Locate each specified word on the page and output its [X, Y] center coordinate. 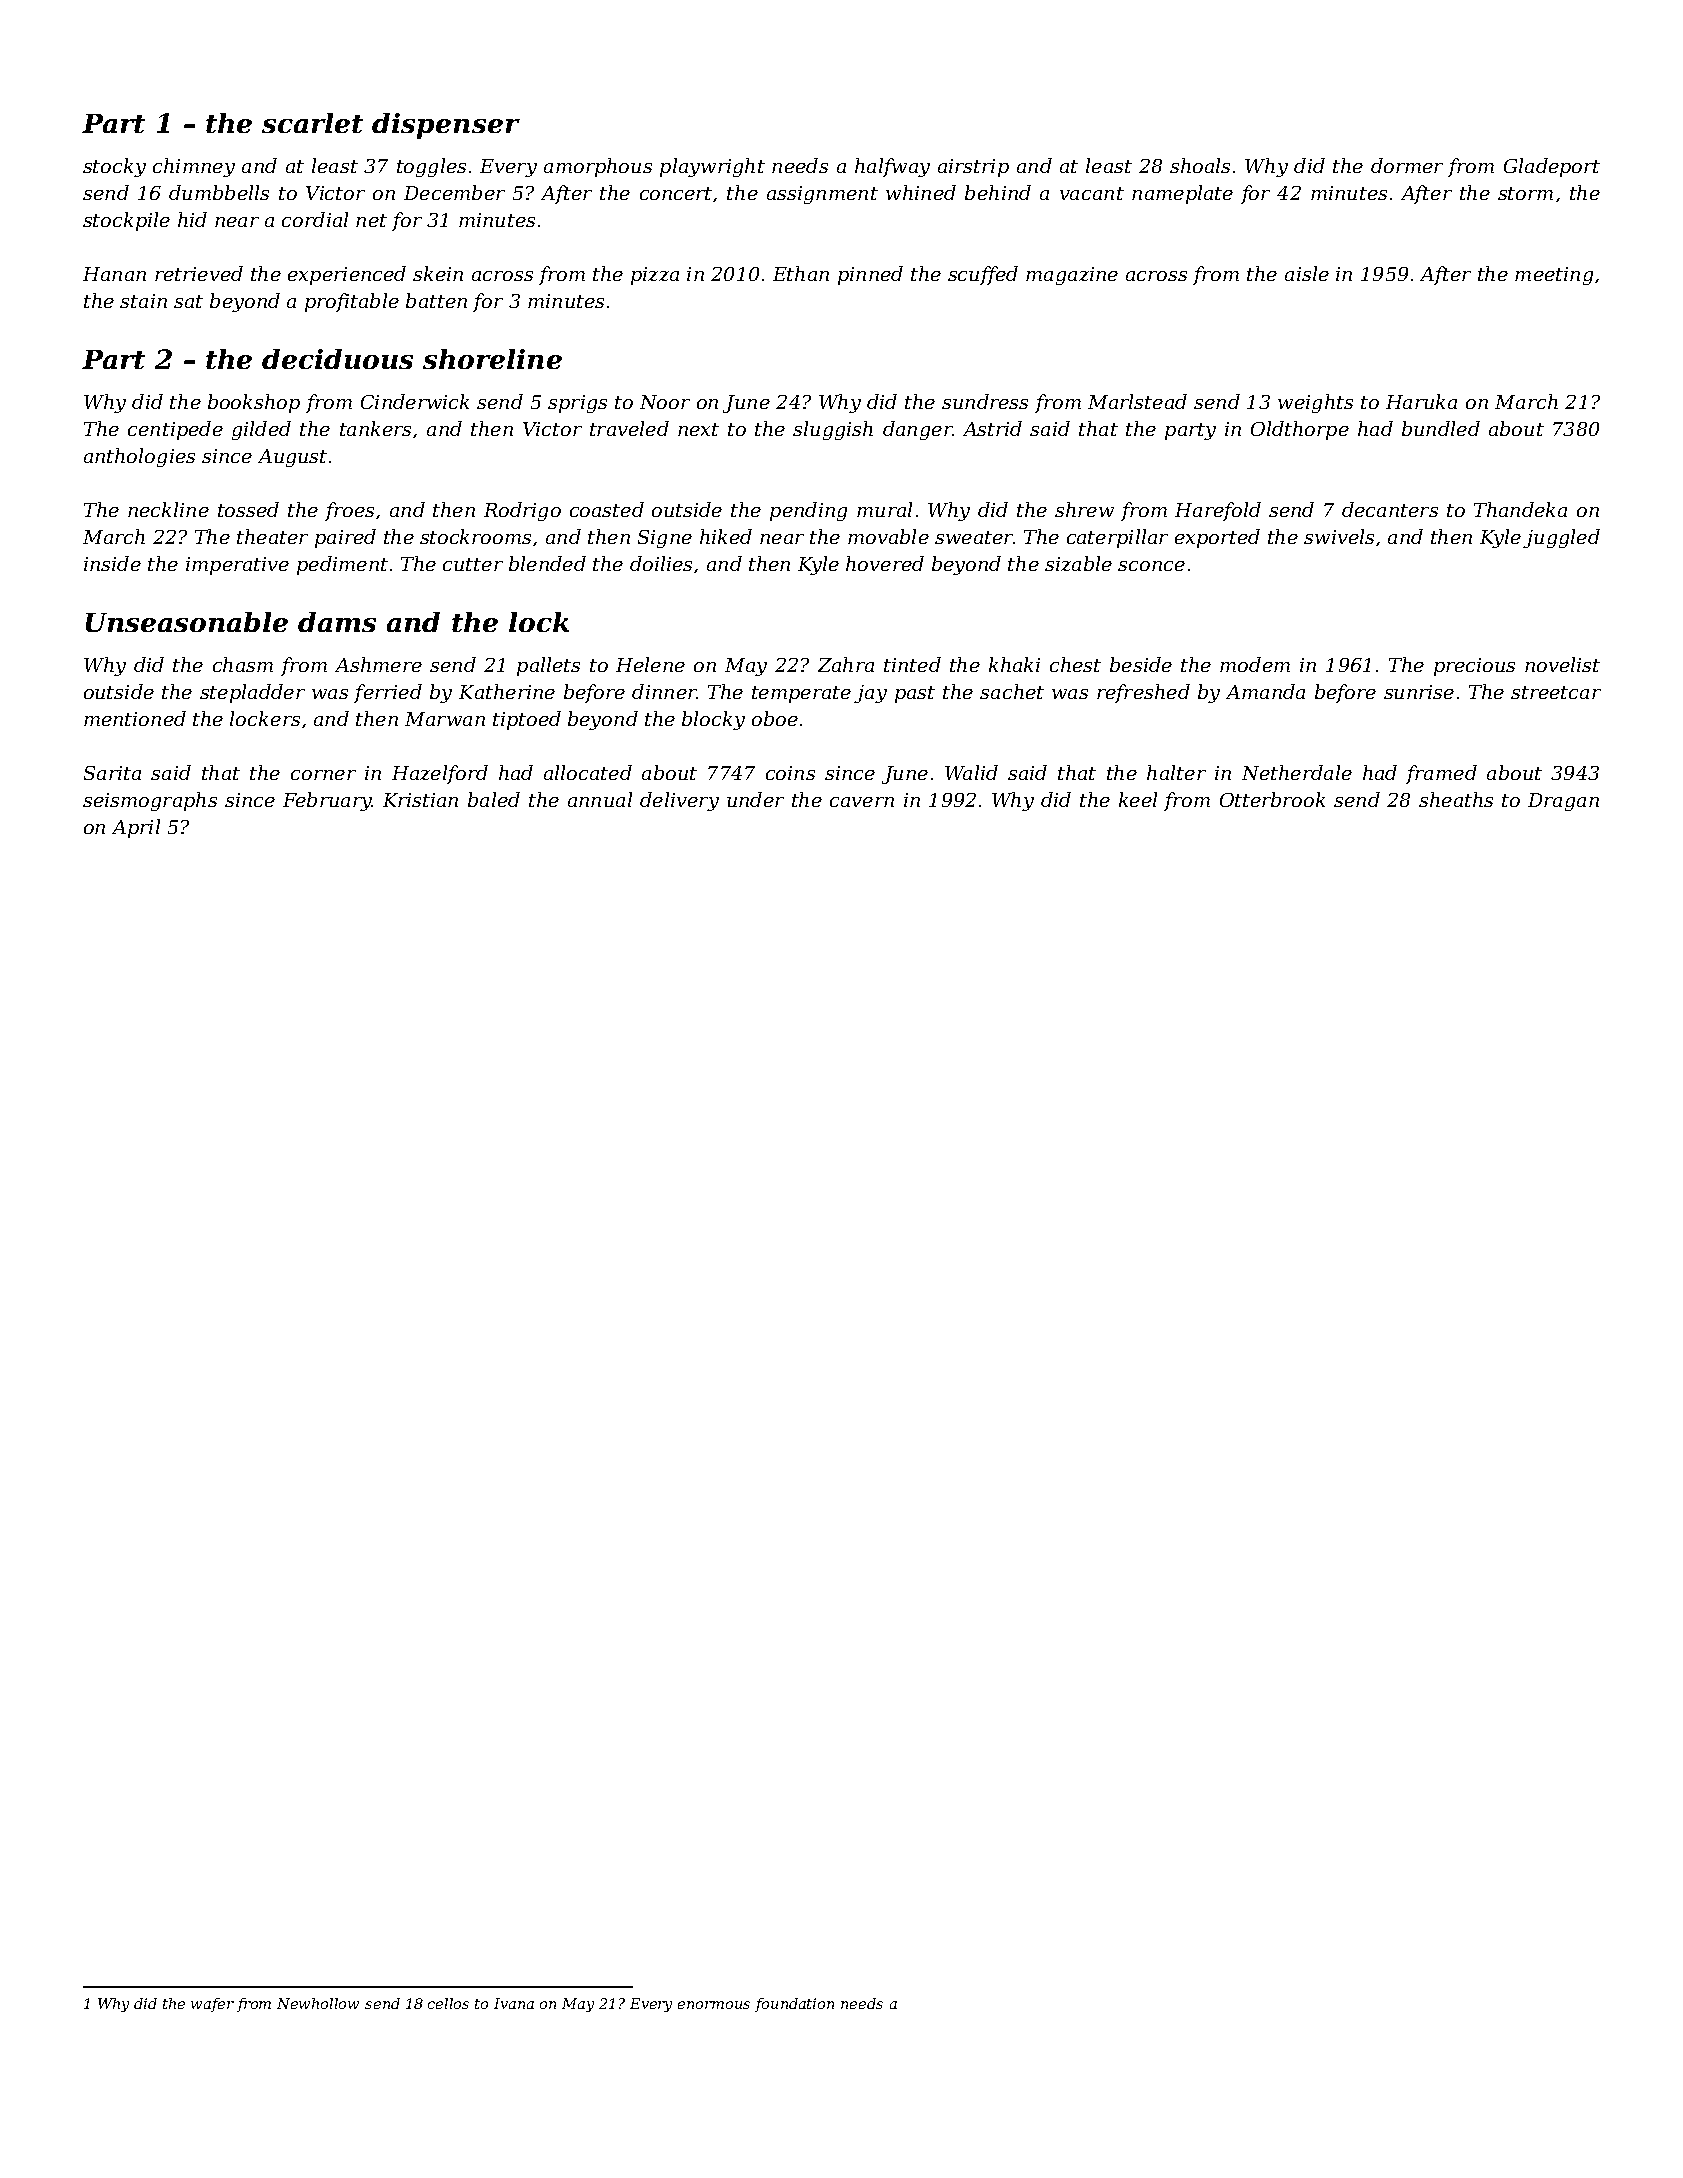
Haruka [1421, 401]
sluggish [833, 430]
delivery [679, 801]
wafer [212, 2005]
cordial [315, 219]
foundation [794, 2005]
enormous [714, 2005]
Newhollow [318, 2003]
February [327, 801]
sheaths [1456, 799]
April [136, 828]
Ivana [514, 2003]
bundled [1441, 428]
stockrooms [475, 536]
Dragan [1563, 802]
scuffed [983, 275]
